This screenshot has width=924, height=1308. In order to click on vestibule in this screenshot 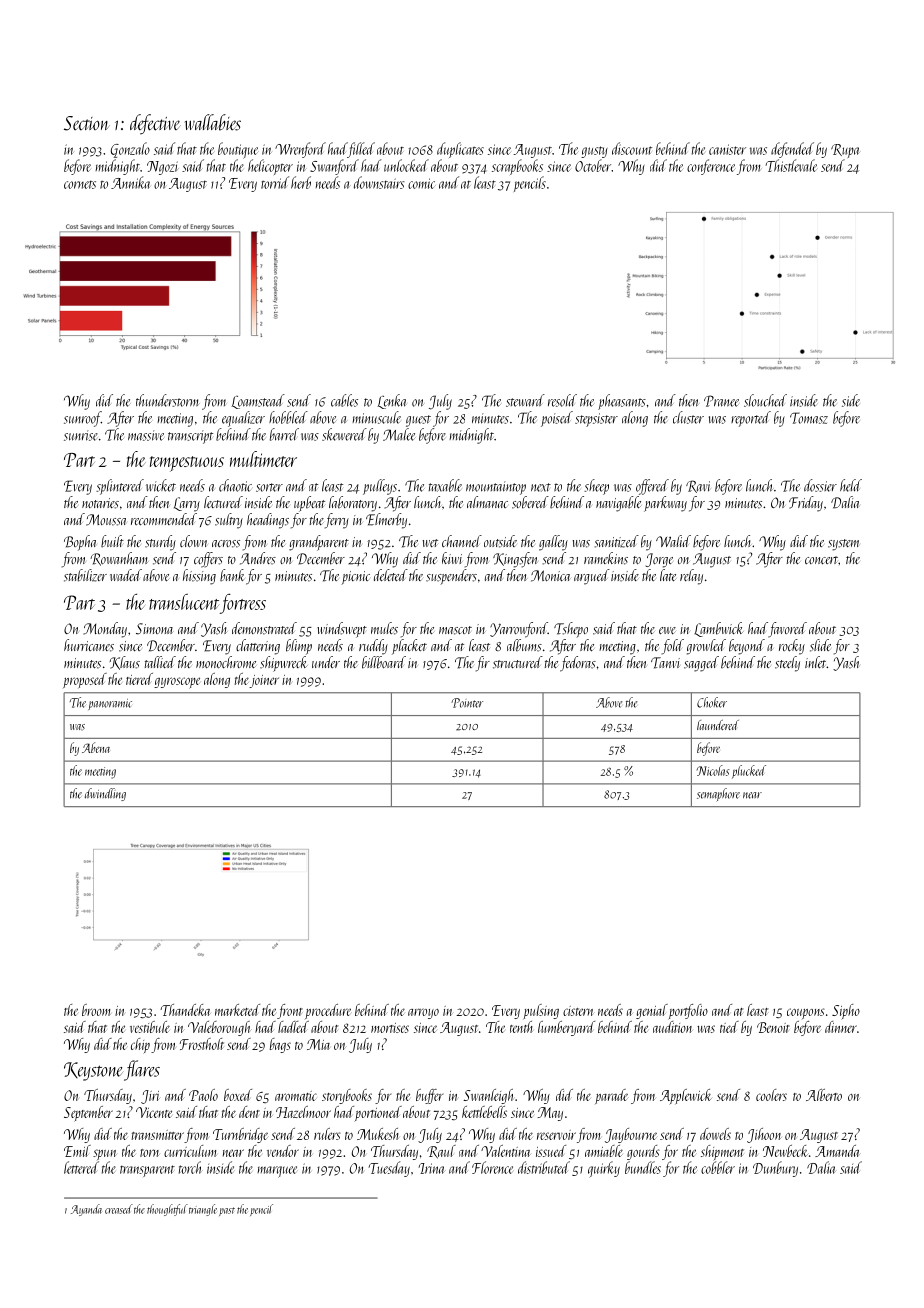, I will do `click(150, 1027)`.
